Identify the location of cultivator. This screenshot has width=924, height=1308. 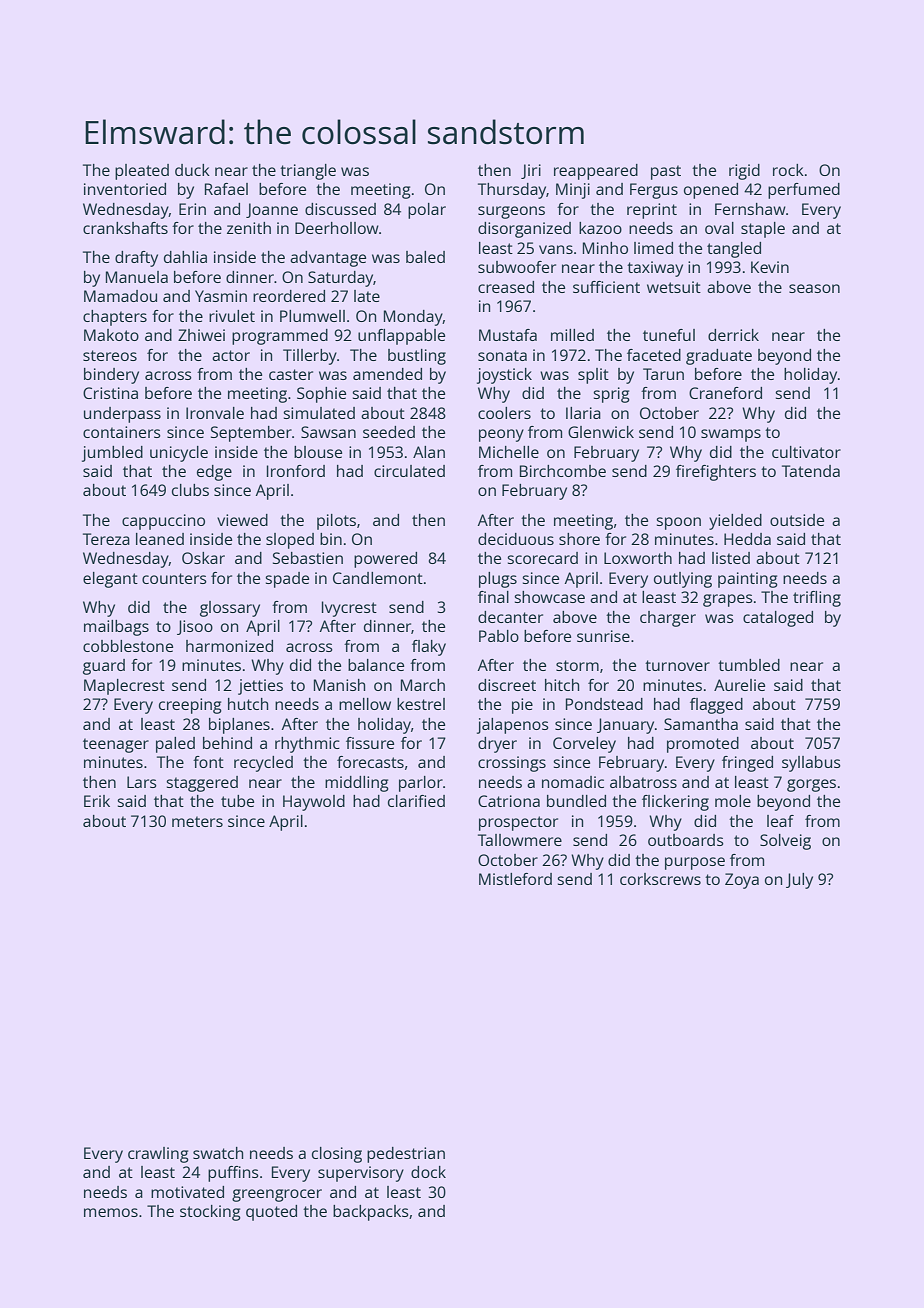
(806, 452).
